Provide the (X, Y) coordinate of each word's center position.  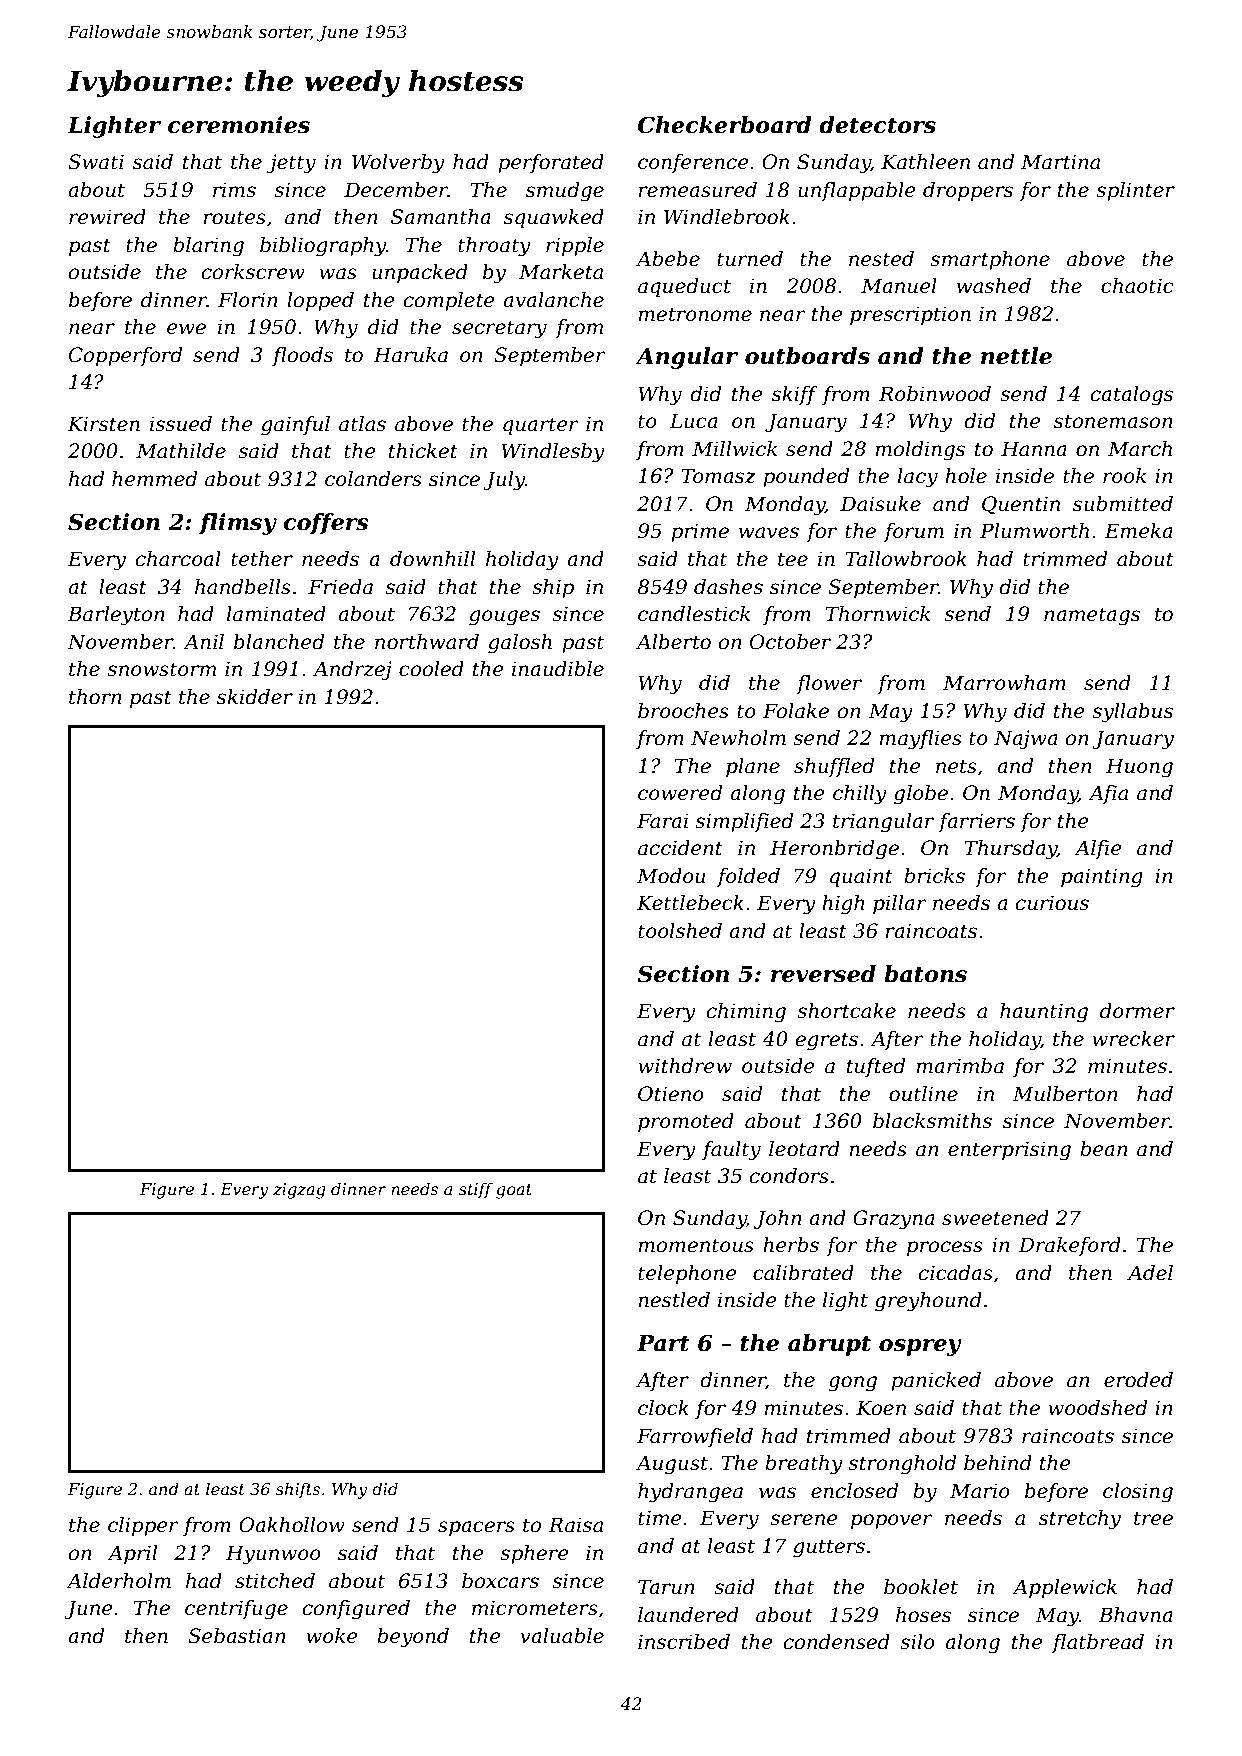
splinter (1135, 191)
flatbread (1098, 1643)
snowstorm (161, 669)
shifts (298, 1490)
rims (234, 190)
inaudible (558, 669)
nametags (1092, 616)
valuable (562, 1636)
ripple (575, 246)
